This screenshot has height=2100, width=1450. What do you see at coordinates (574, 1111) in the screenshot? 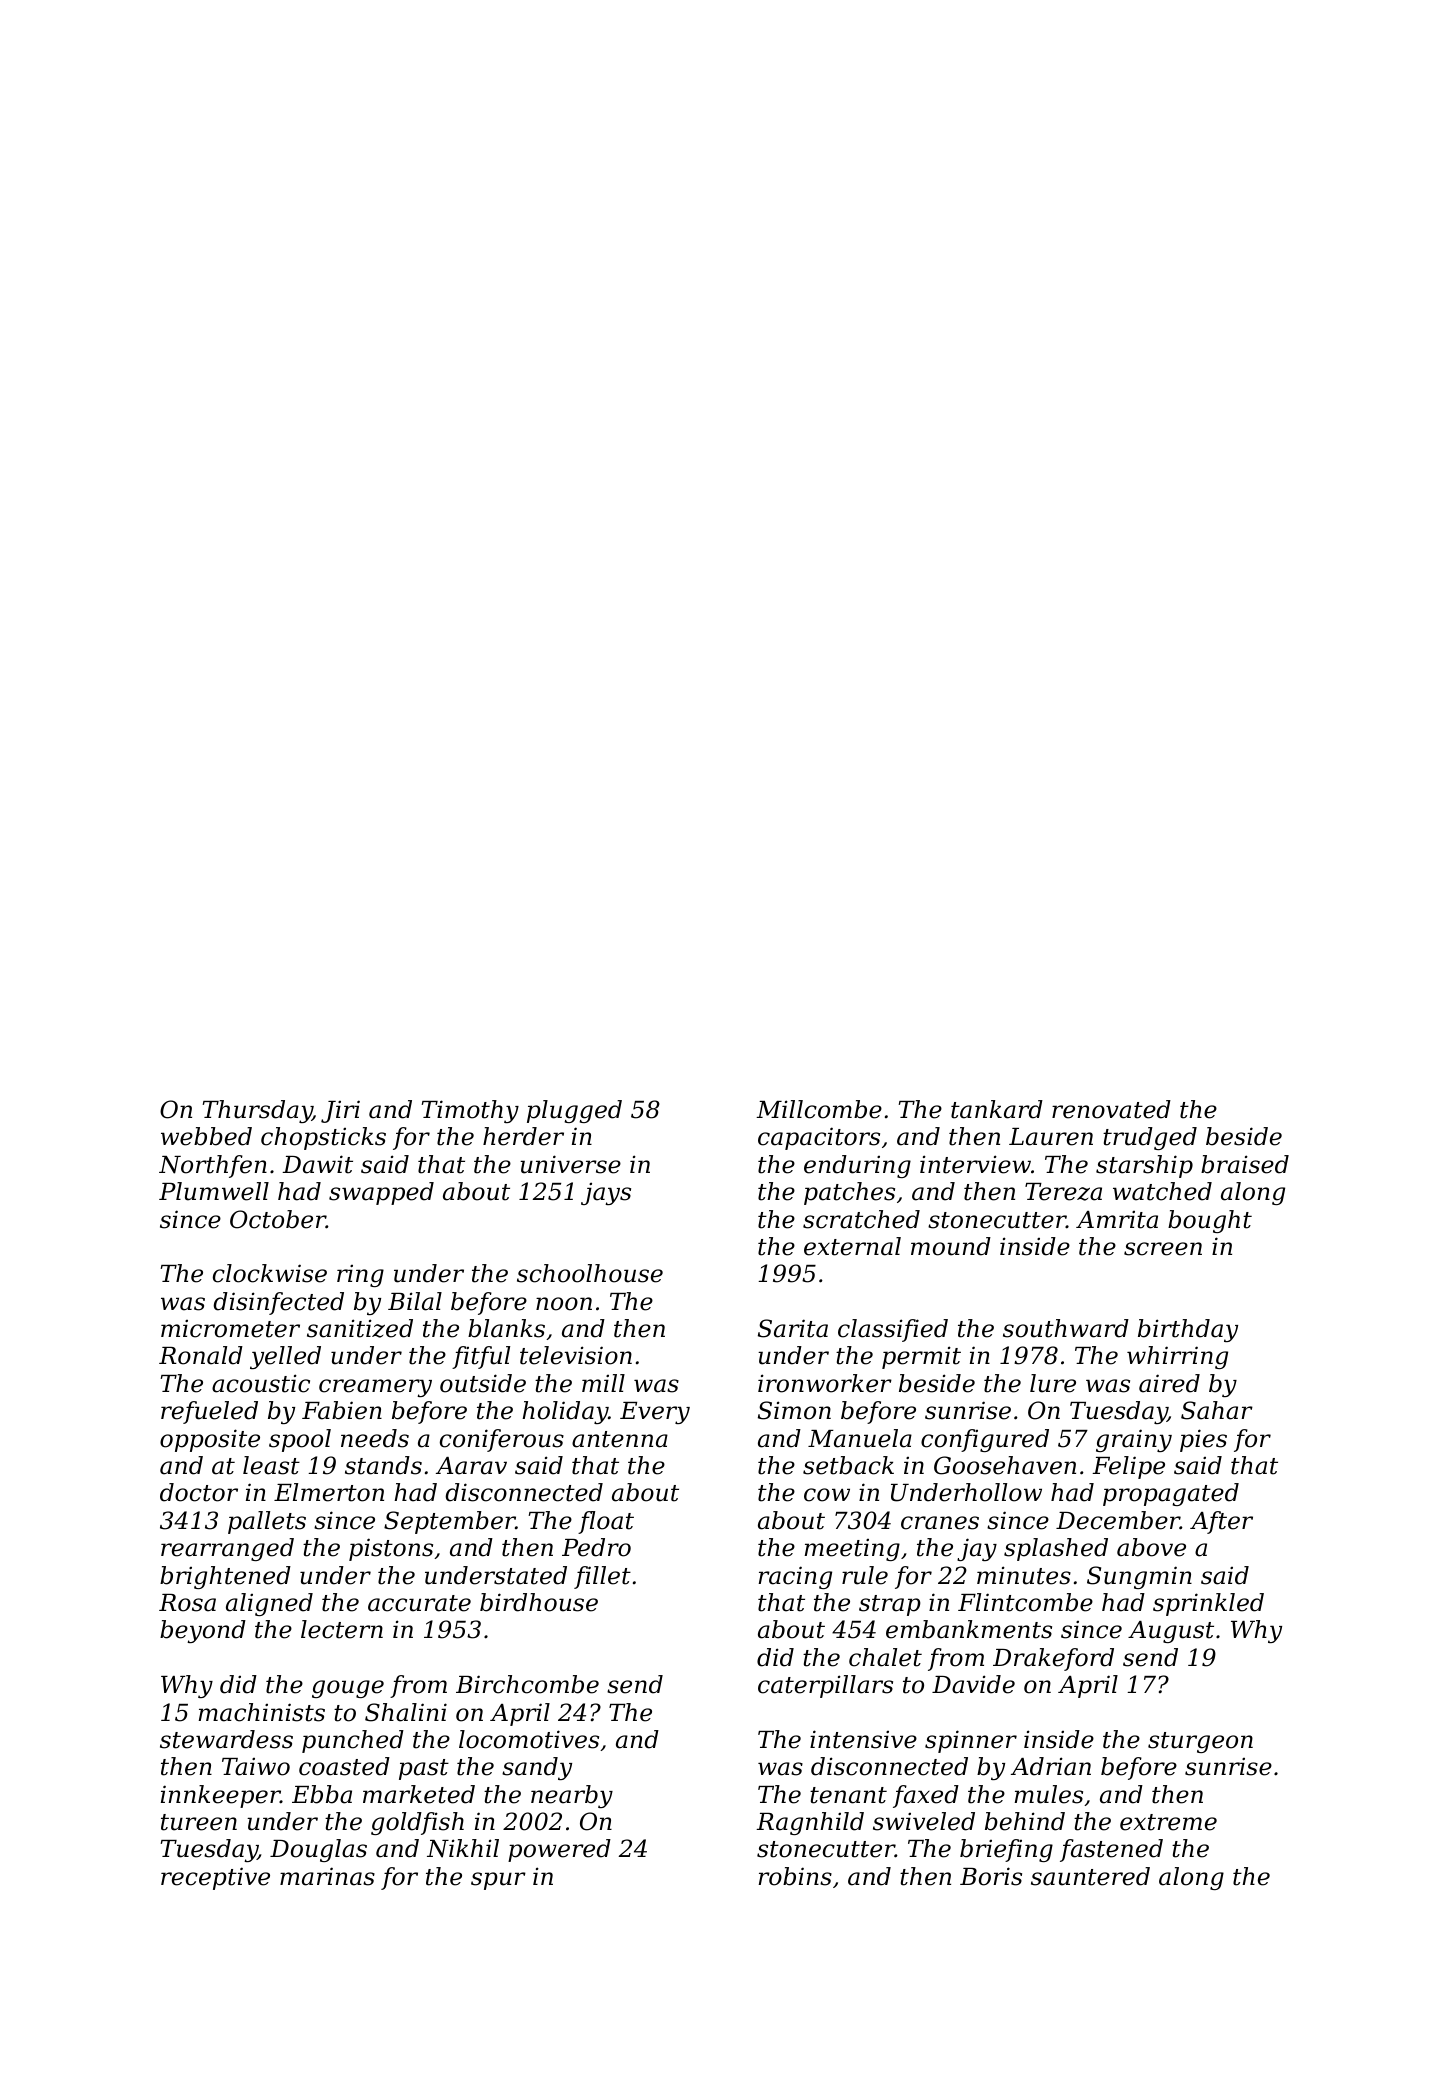
I see `plugged` at bounding box center [574, 1111].
